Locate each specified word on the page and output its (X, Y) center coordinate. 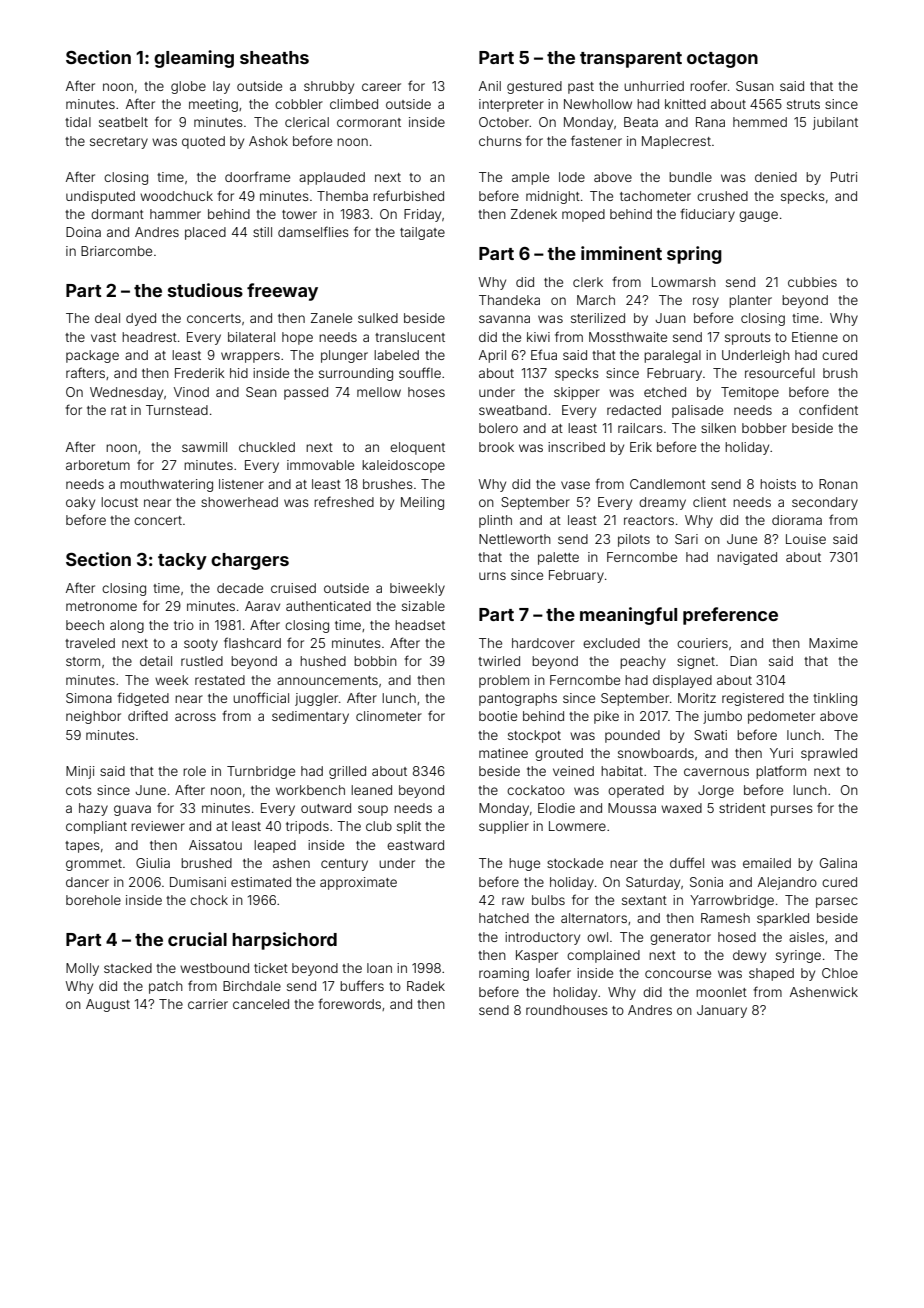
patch (166, 987)
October (504, 122)
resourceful (780, 372)
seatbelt (123, 122)
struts (803, 104)
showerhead (239, 502)
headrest (149, 337)
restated (220, 680)
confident (828, 409)
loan (379, 968)
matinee (503, 753)
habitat (622, 771)
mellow (379, 392)
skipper (577, 393)
